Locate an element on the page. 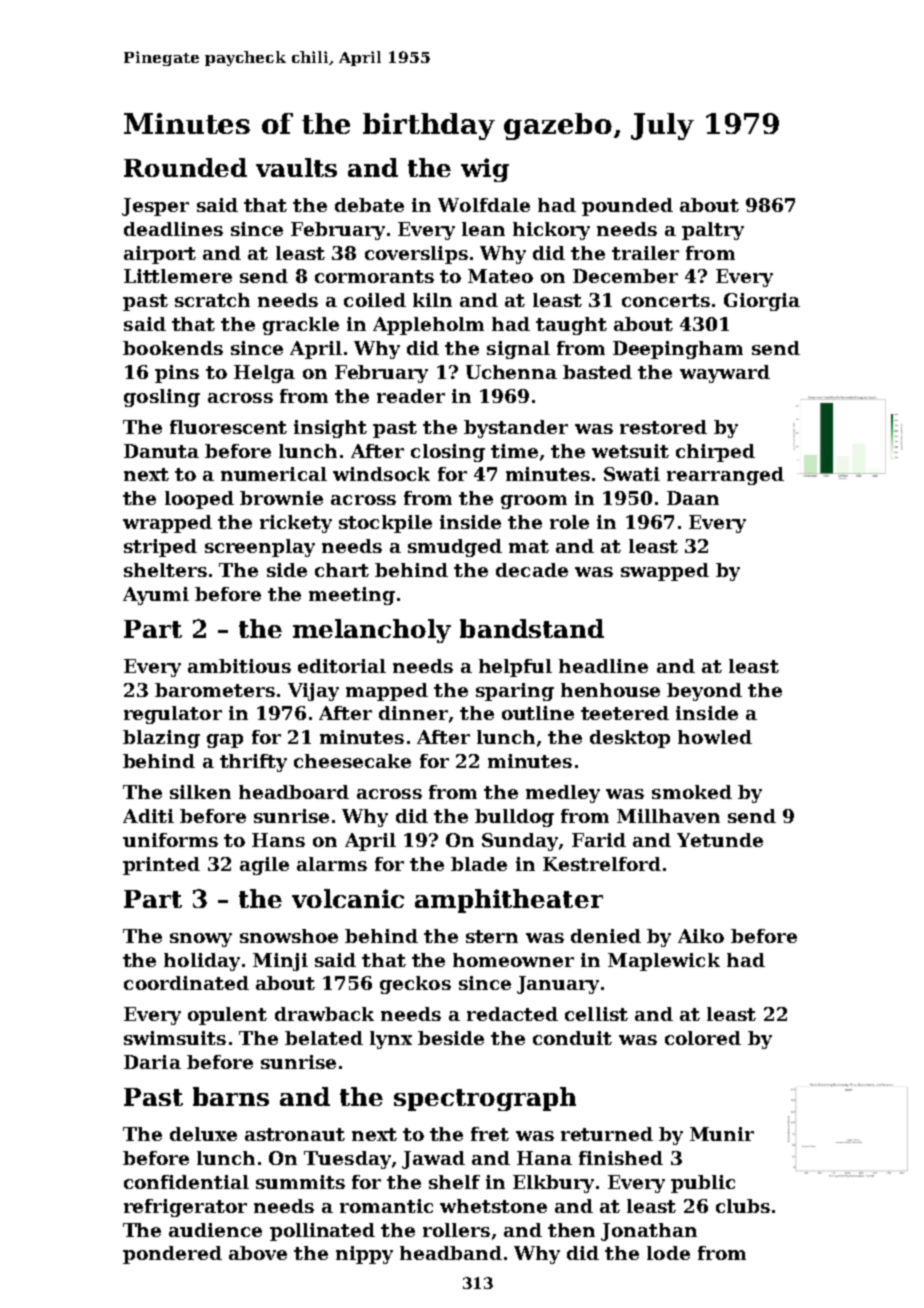 The width and height of the page is (924, 1308). Hans is located at coordinates (278, 840).
